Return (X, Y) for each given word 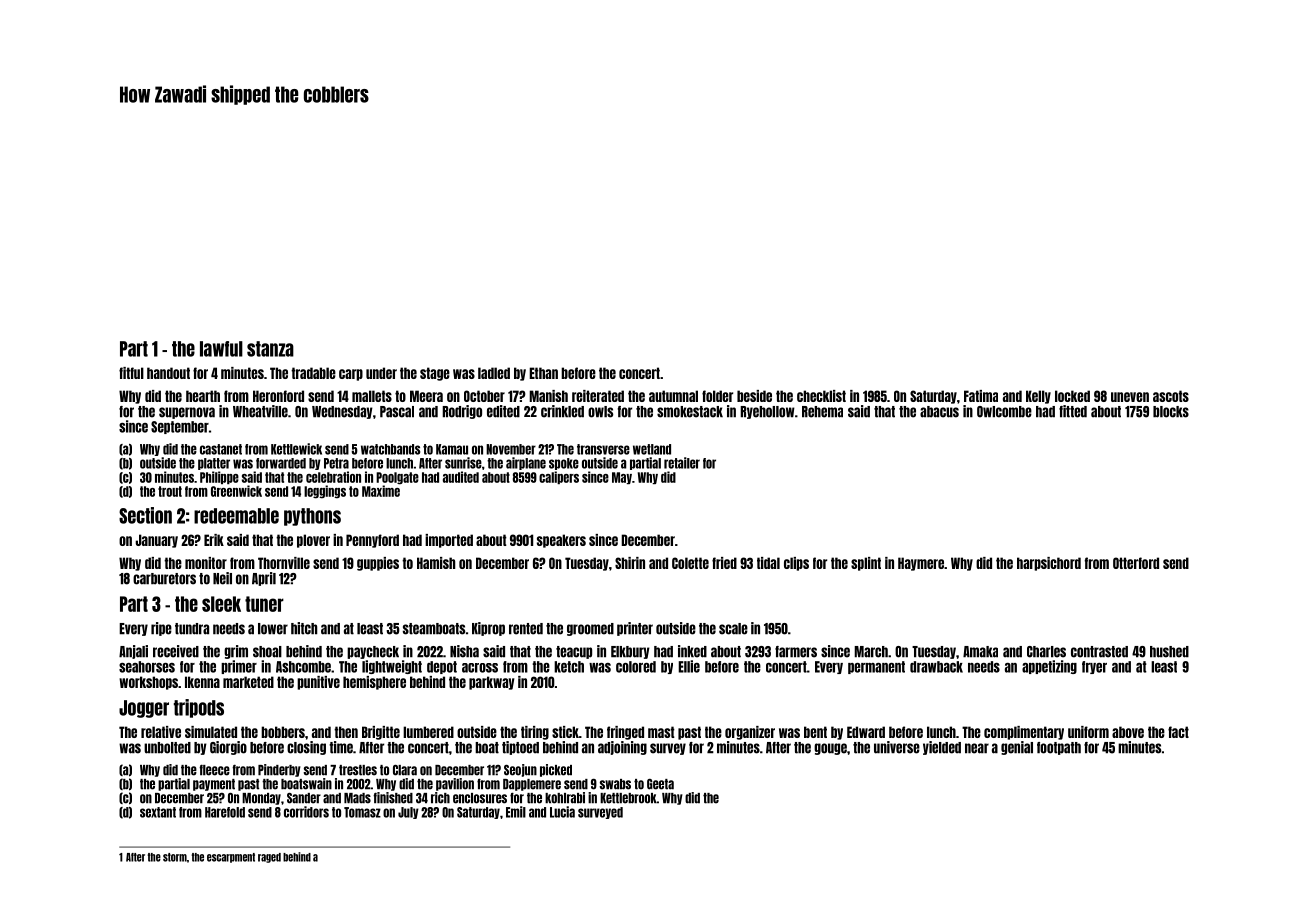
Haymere (921, 564)
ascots (1171, 396)
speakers (561, 541)
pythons (312, 517)
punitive (318, 683)
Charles (1046, 652)
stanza (270, 349)
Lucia (562, 812)
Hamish (436, 563)
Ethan (543, 373)
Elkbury (630, 652)
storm (175, 857)
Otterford (1136, 563)
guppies (378, 564)
